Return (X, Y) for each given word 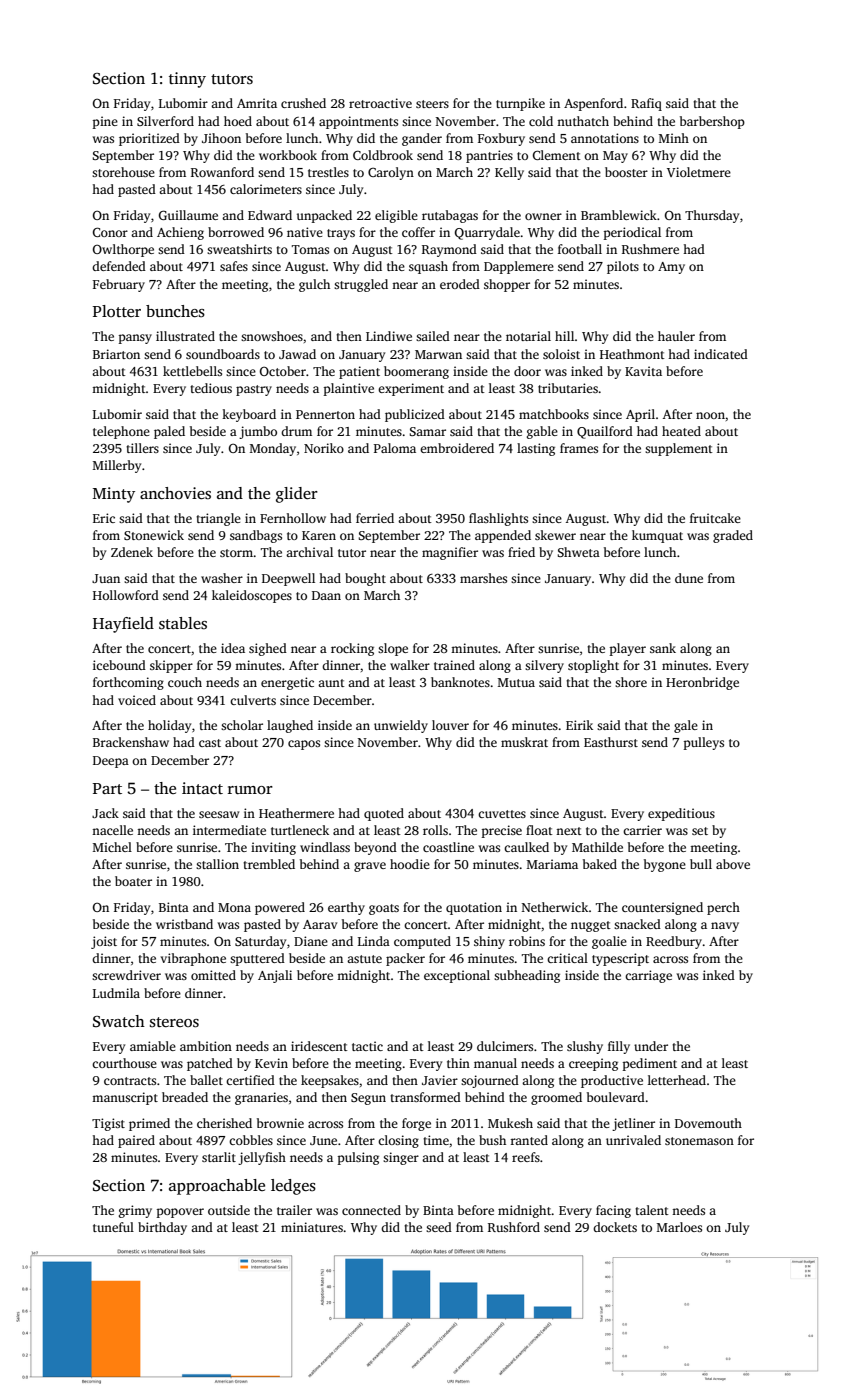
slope (393, 649)
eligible (396, 216)
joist (104, 942)
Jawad (297, 354)
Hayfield (123, 625)
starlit (219, 1157)
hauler (676, 336)
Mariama (552, 864)
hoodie (410, 864)
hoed (238, 121)
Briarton (116, 354)
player (628, 649)
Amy (671, 268)
